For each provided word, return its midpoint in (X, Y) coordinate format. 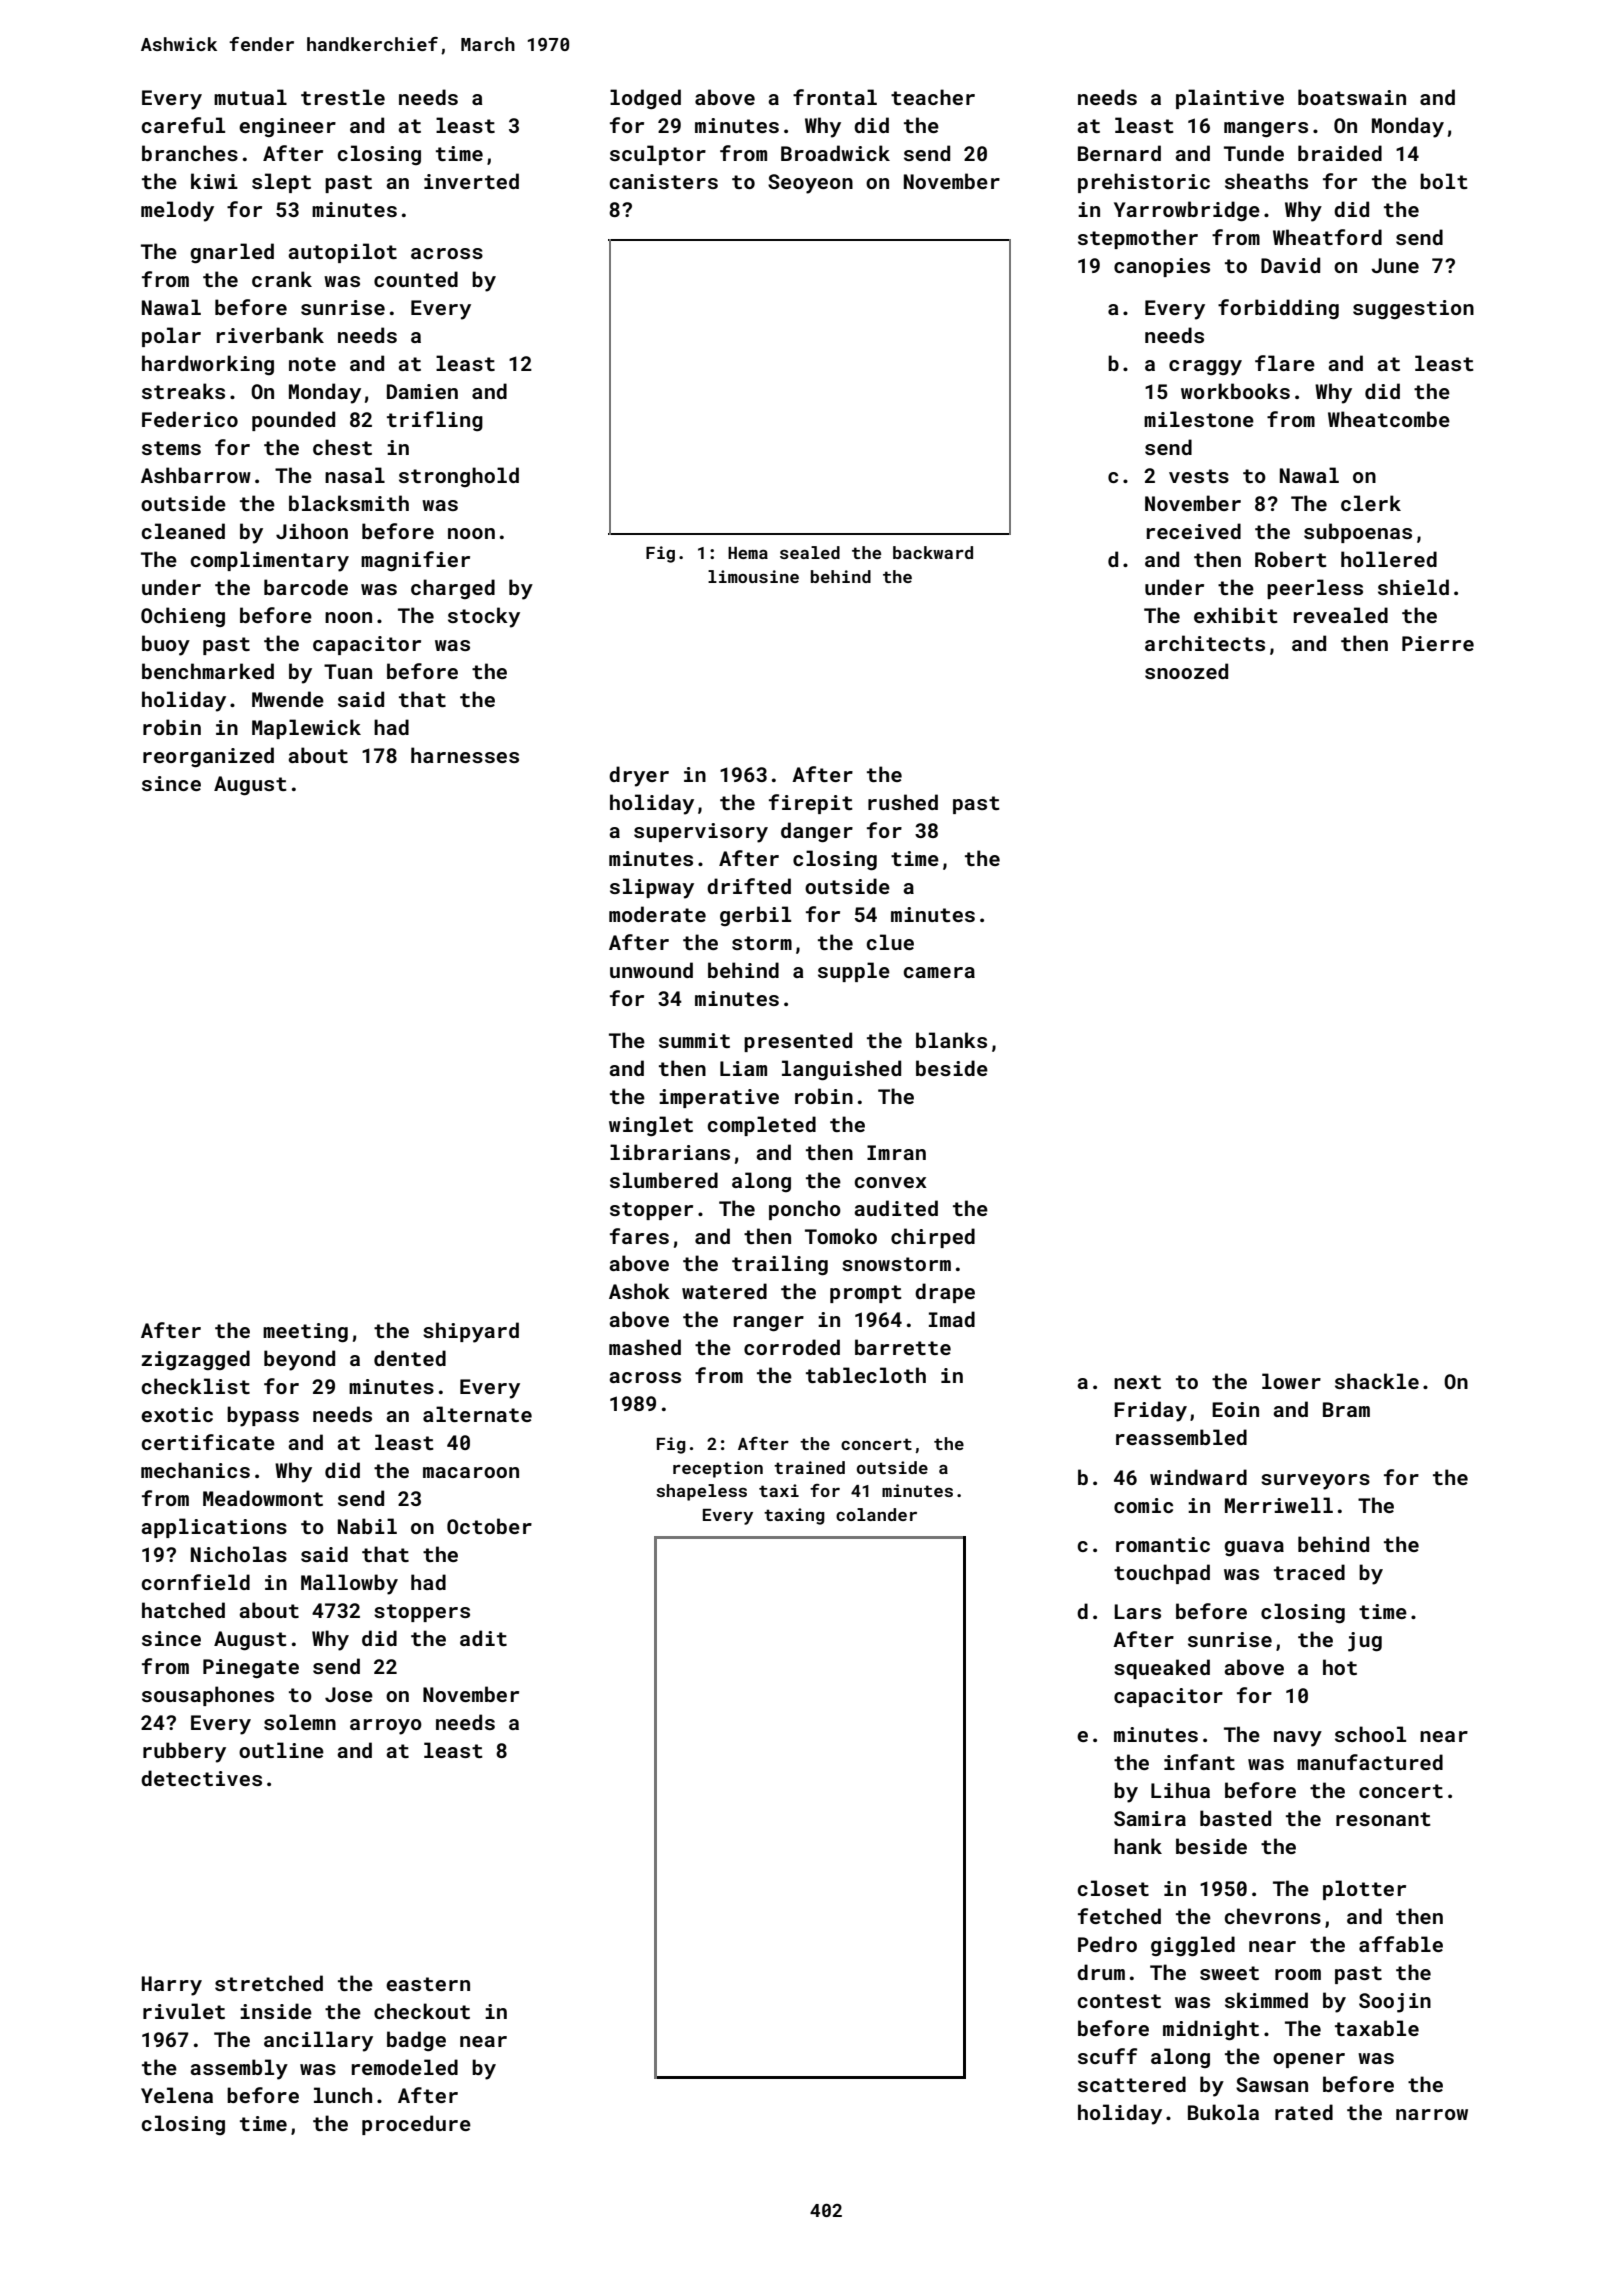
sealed (810, 552)
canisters (663, 181)
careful (183, 125)
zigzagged (195, 1360)
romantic (1163, 1544)
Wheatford (1327, 237)
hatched (183, 1610)
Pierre (1438, 643)
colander (876, 1514)
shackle (1377, 1381)
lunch (343, 2095)
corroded (792, 1347)
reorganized (208, 757)
